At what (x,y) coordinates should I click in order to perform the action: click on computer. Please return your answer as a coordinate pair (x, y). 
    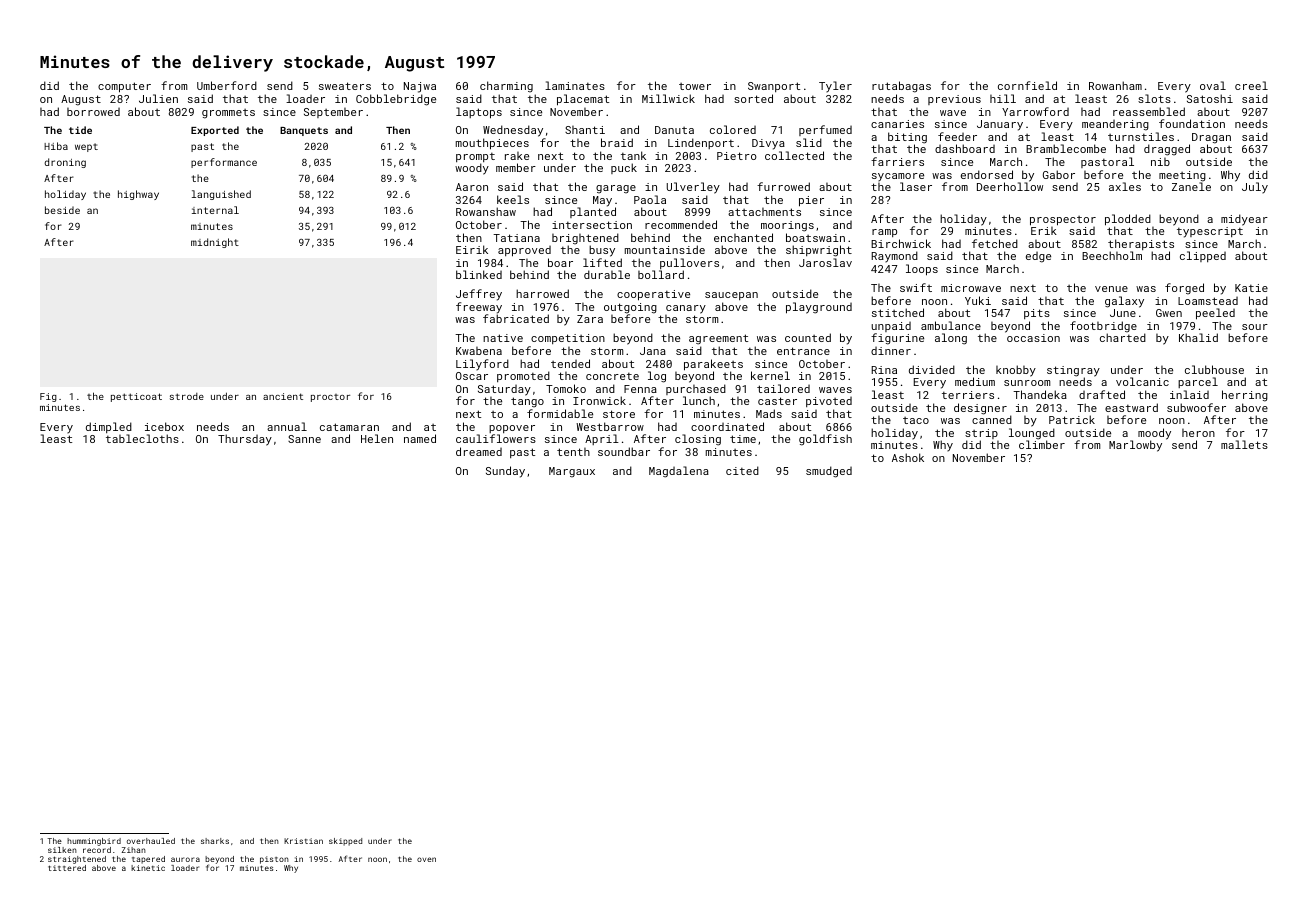
    Looking at the image, I should click on (124, 87).
